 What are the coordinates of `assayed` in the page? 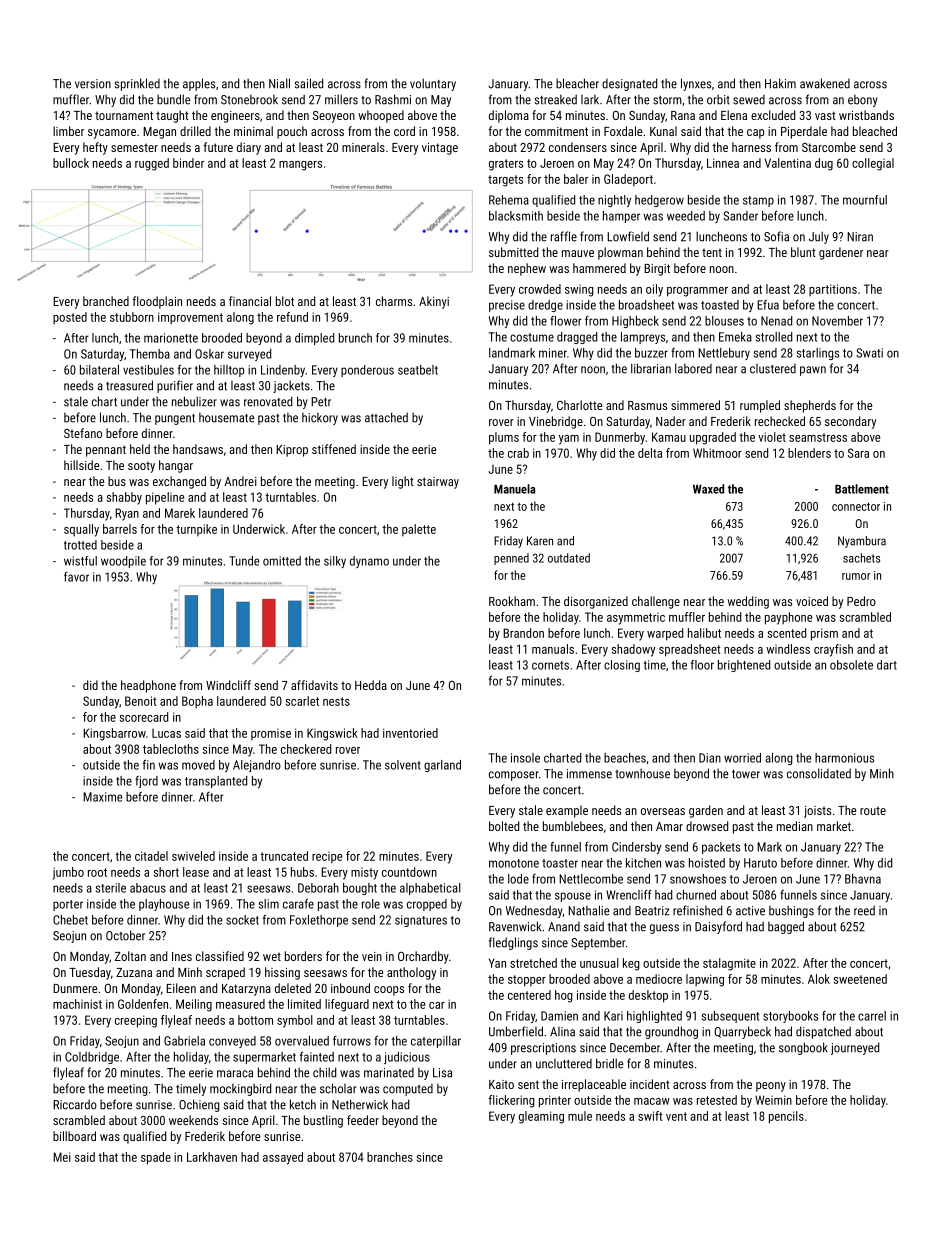 It's located at (283, 1158).
